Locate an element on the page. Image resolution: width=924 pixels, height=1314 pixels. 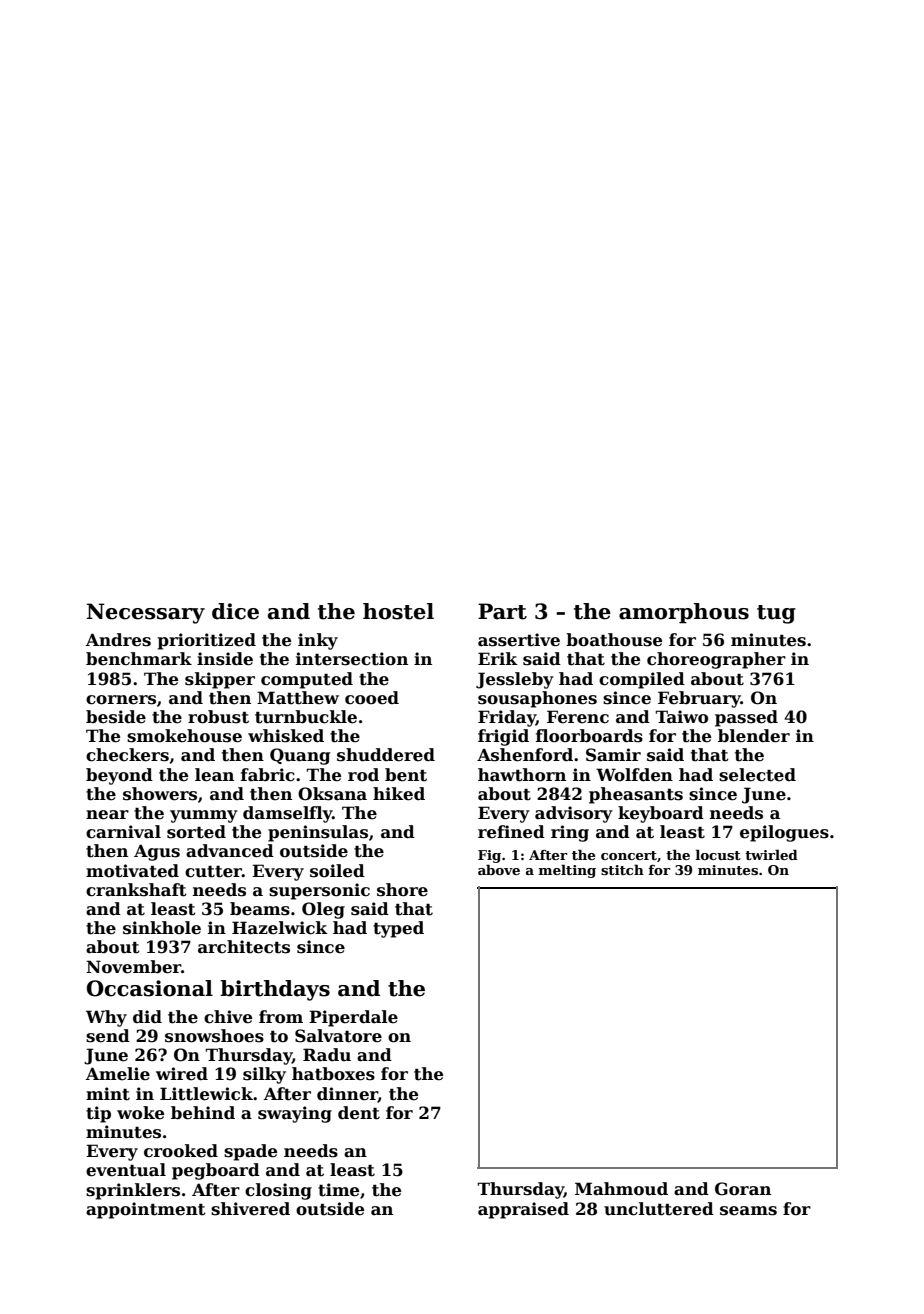
hostel is located at coordinates (398, 611).
